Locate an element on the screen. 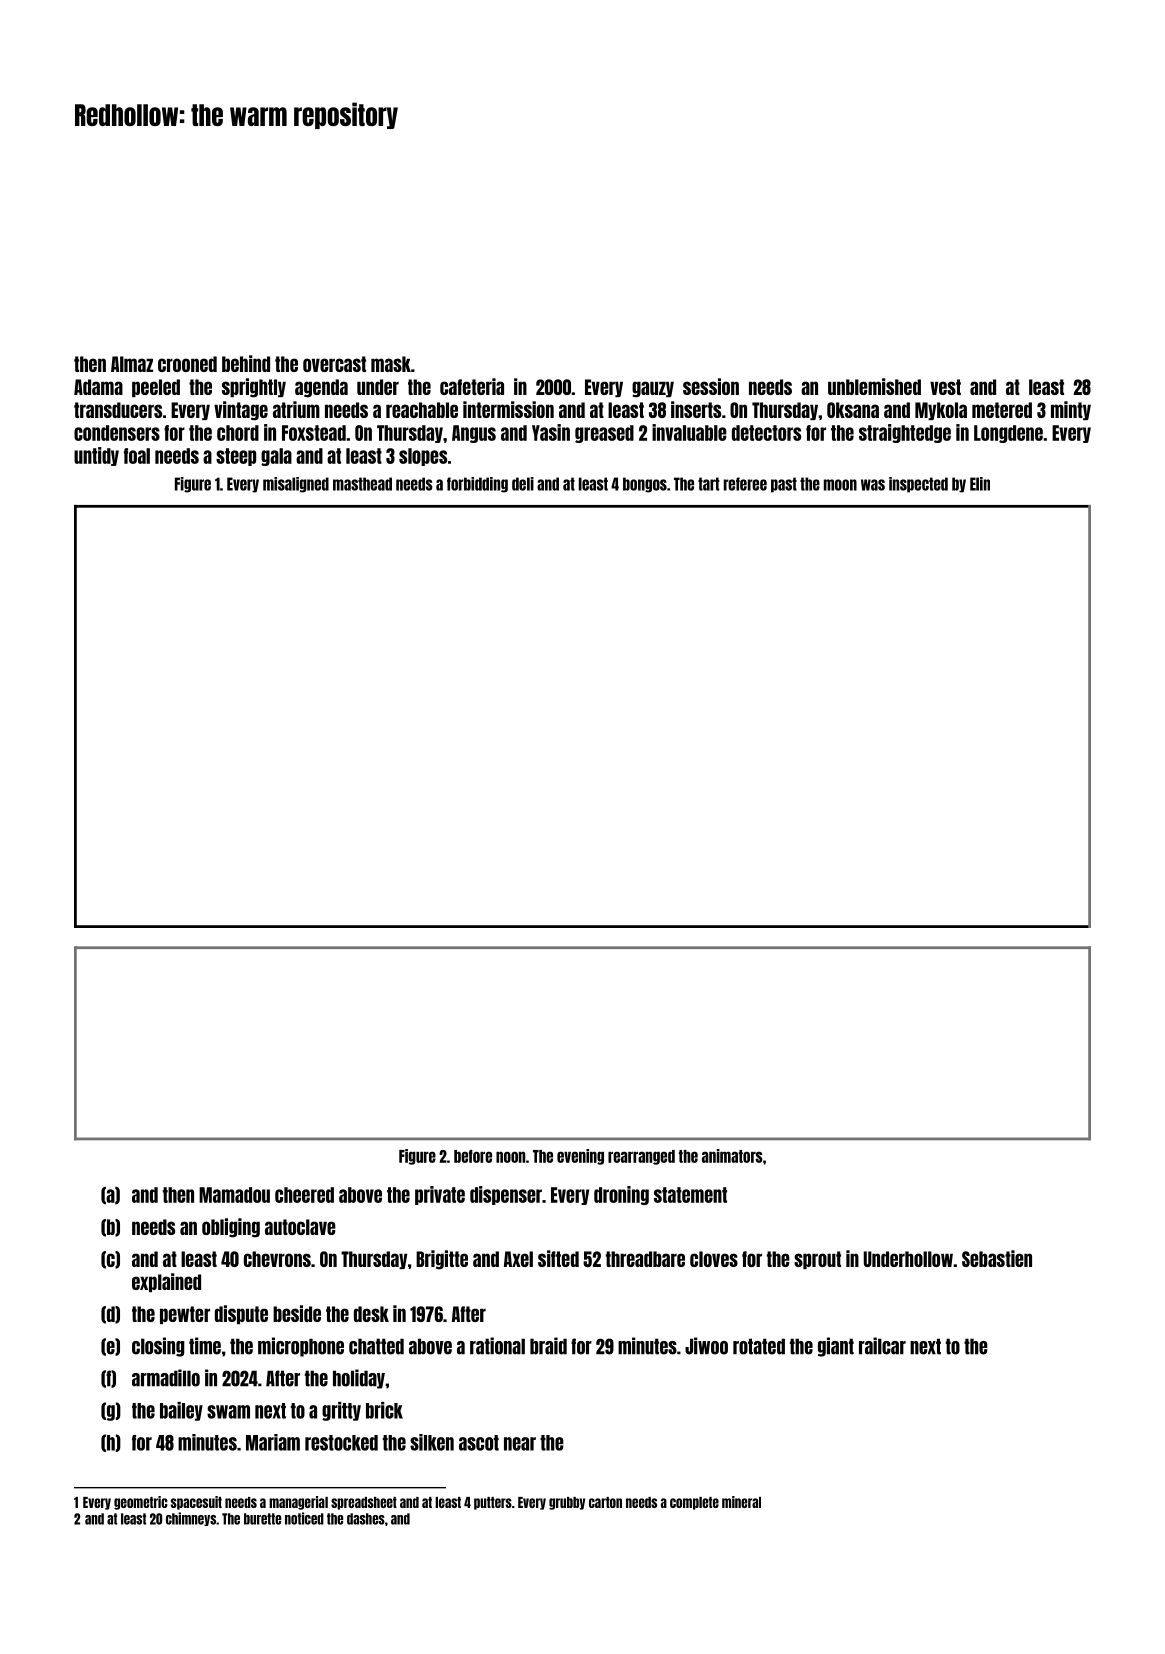 The image size is (1165, 1654). Almaz is located at coordinates (132, 364).
